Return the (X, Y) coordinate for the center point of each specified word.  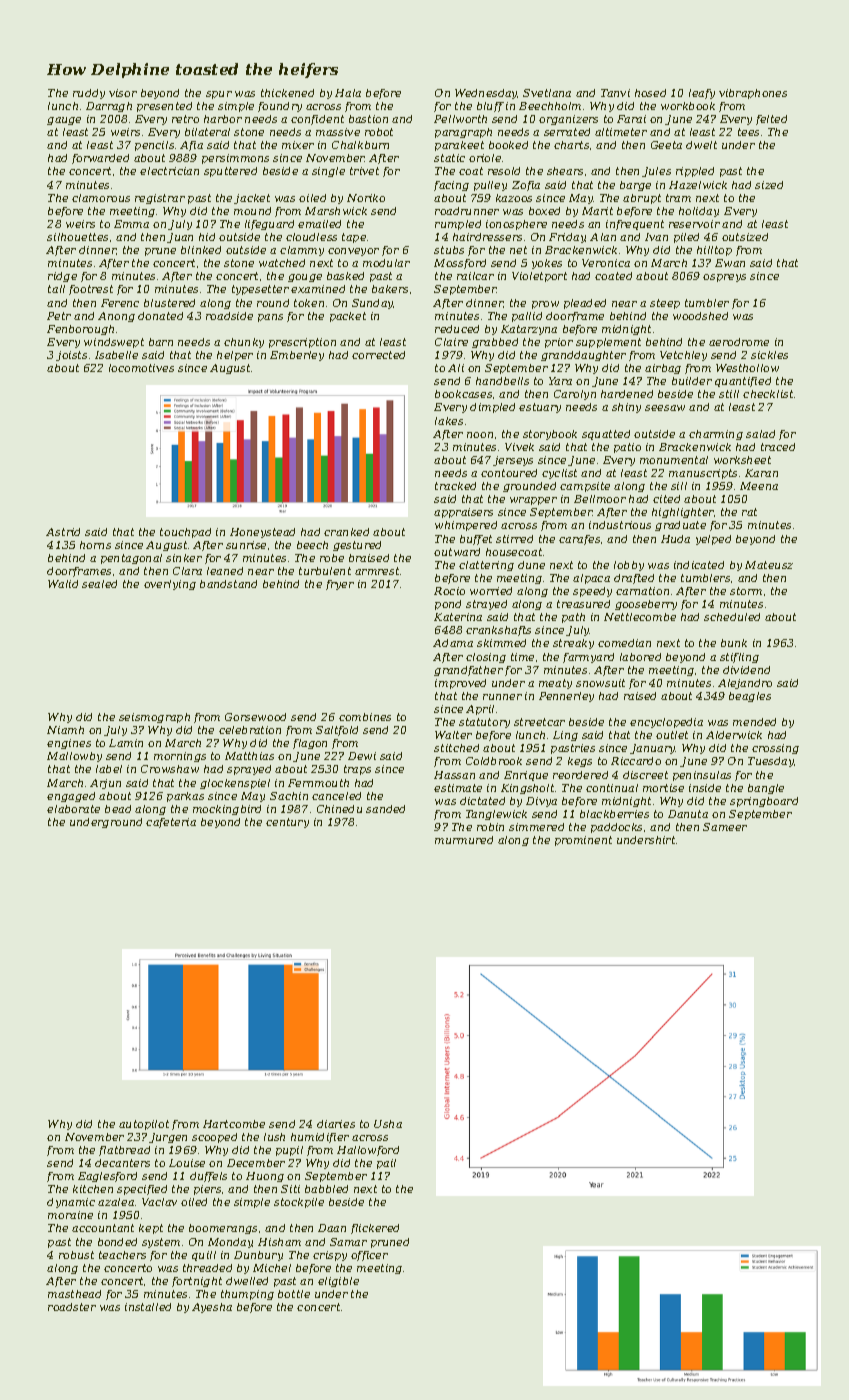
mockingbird (227, 810)
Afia (191, 146)
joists (71, 356)
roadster (72, 1307)
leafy (702, 94)
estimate (458, 788)
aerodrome (739, 342)
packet (348, 317)
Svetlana (547, 93)
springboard (764, 802)
